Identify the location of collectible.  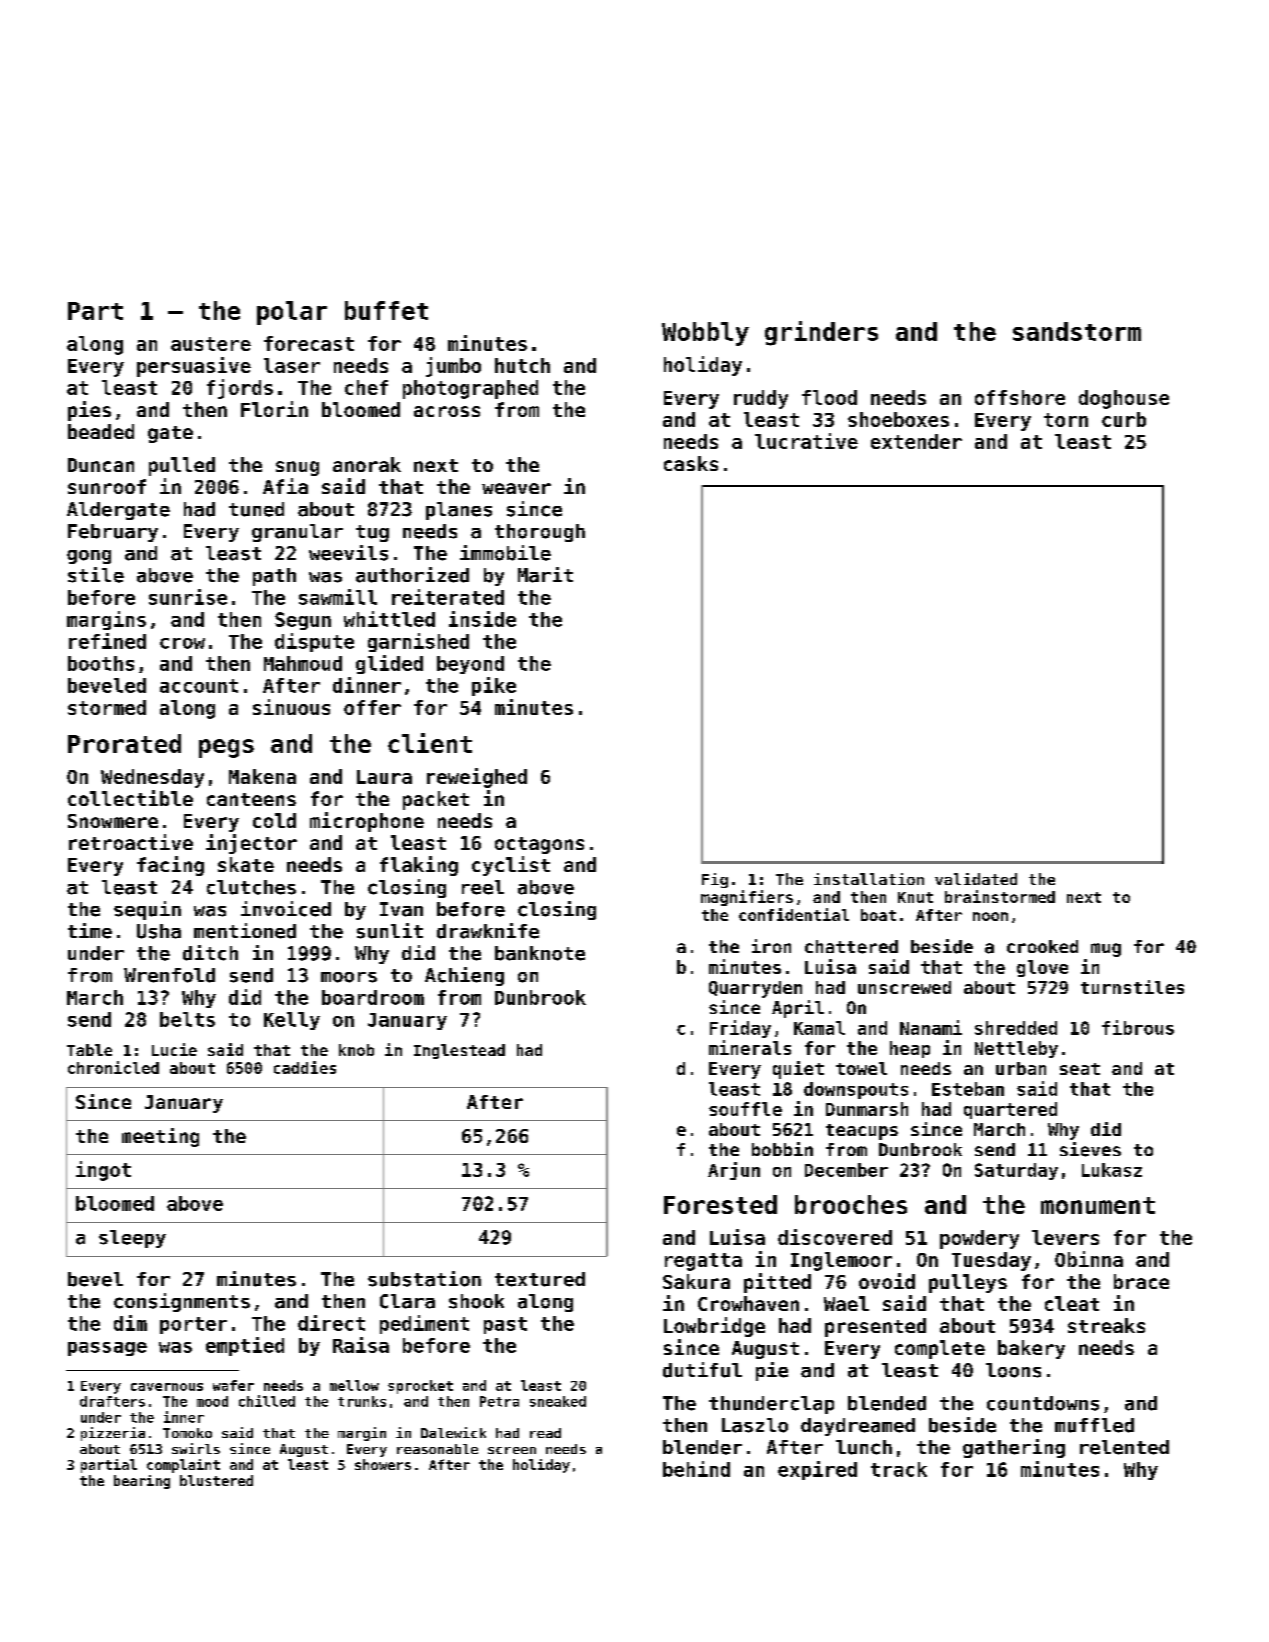
(130, 798).
